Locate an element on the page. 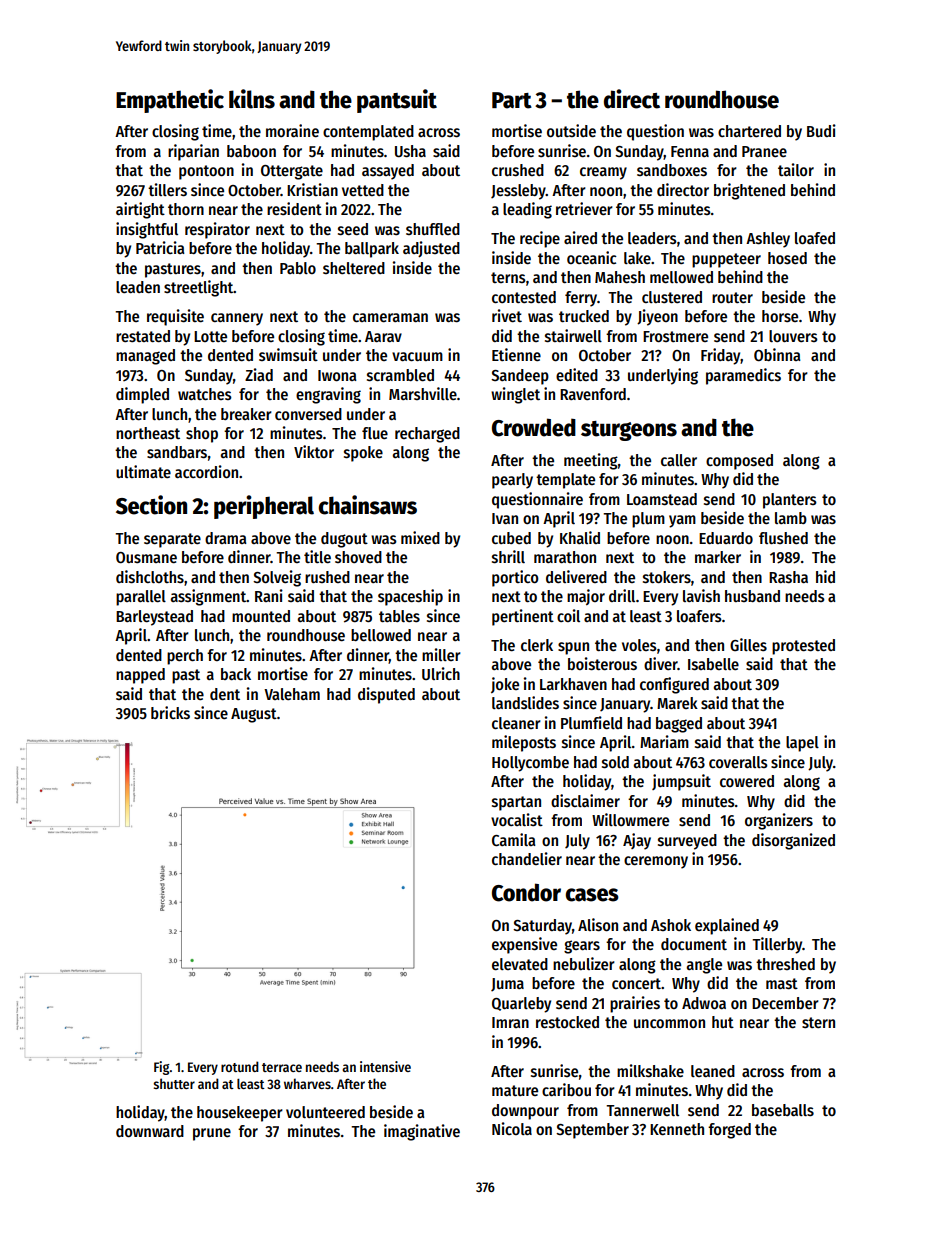 The image size is (952, 1233). leaders is located at coordinates (652, 238).
